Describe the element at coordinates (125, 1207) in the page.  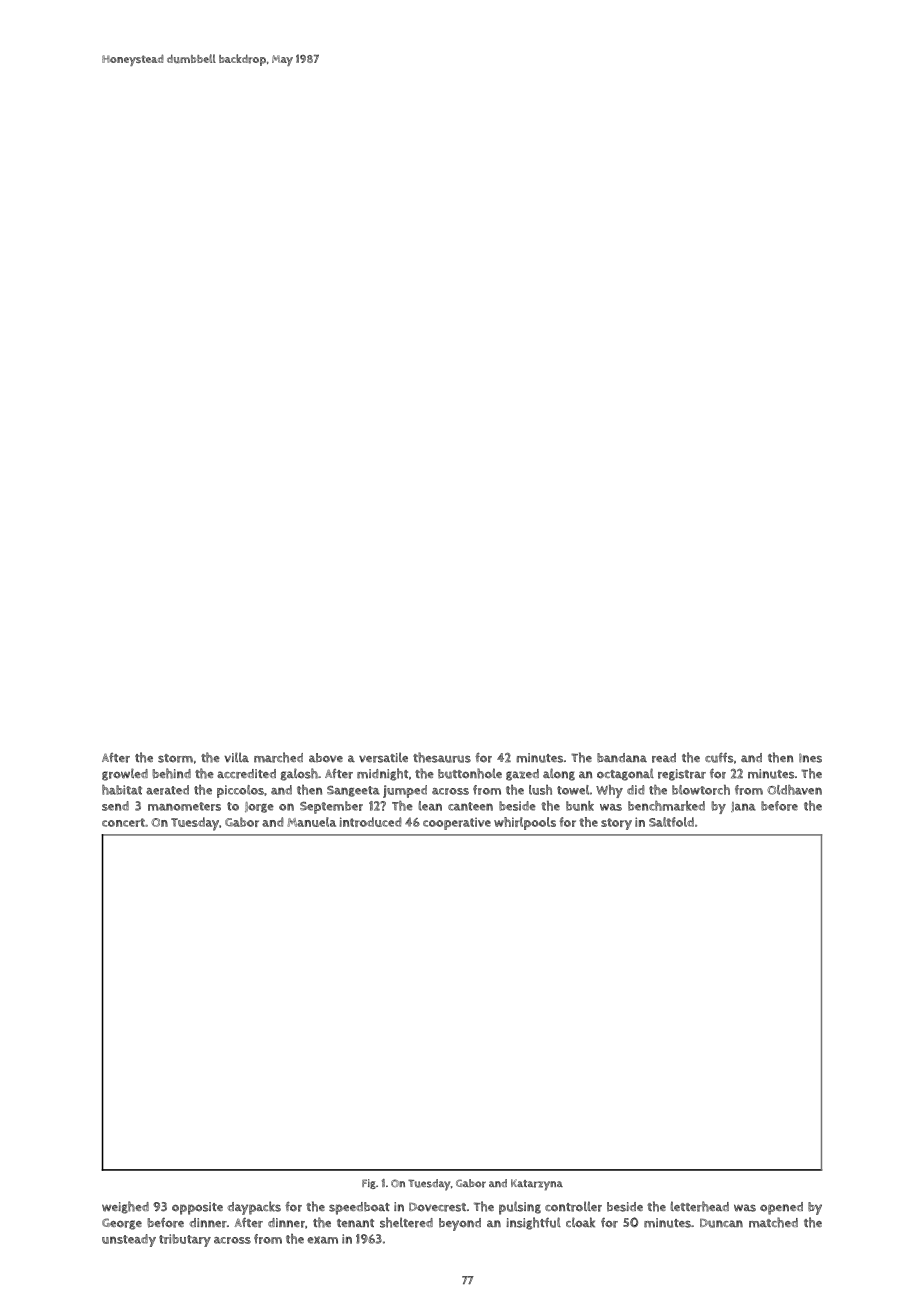
I see `weighed` at that location.
